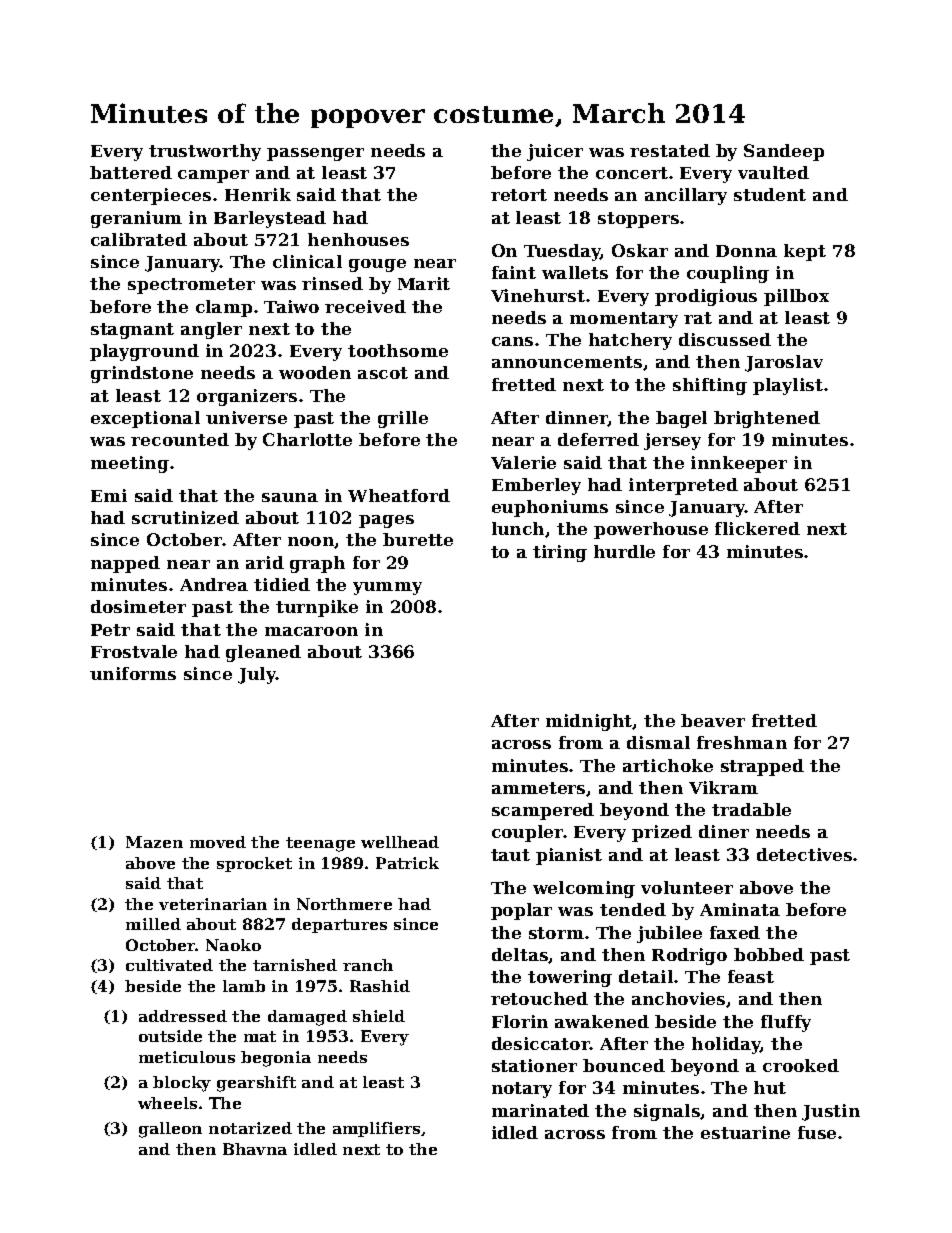 The height and width of the screenshot is (1233, 952). Describe the element at coordinates (218, 842) in the screenshot. I see `moved` at that location.
